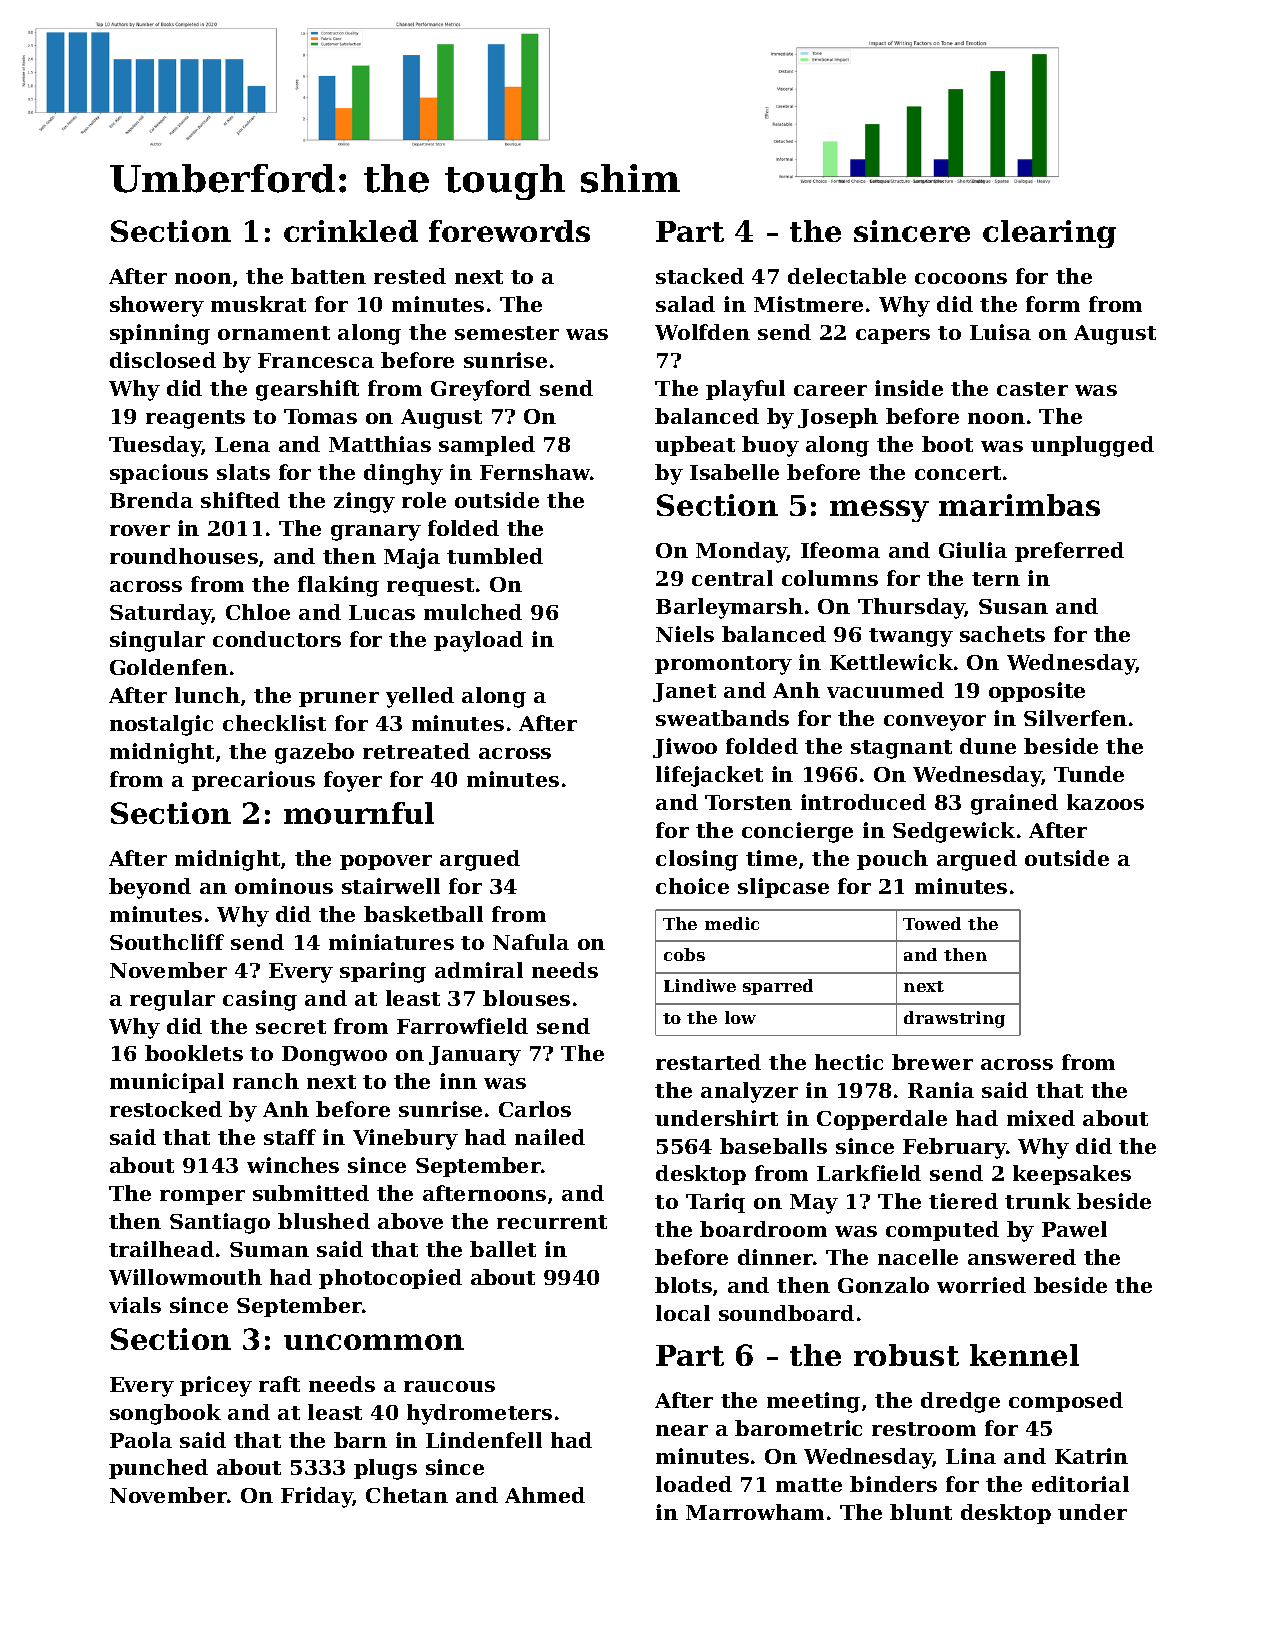 This screenshot has height=1640, width=1267. What do you see at coordinates (531, 942) in the screenshot?
I see `Nafula` at bounding box center [531, 942].
